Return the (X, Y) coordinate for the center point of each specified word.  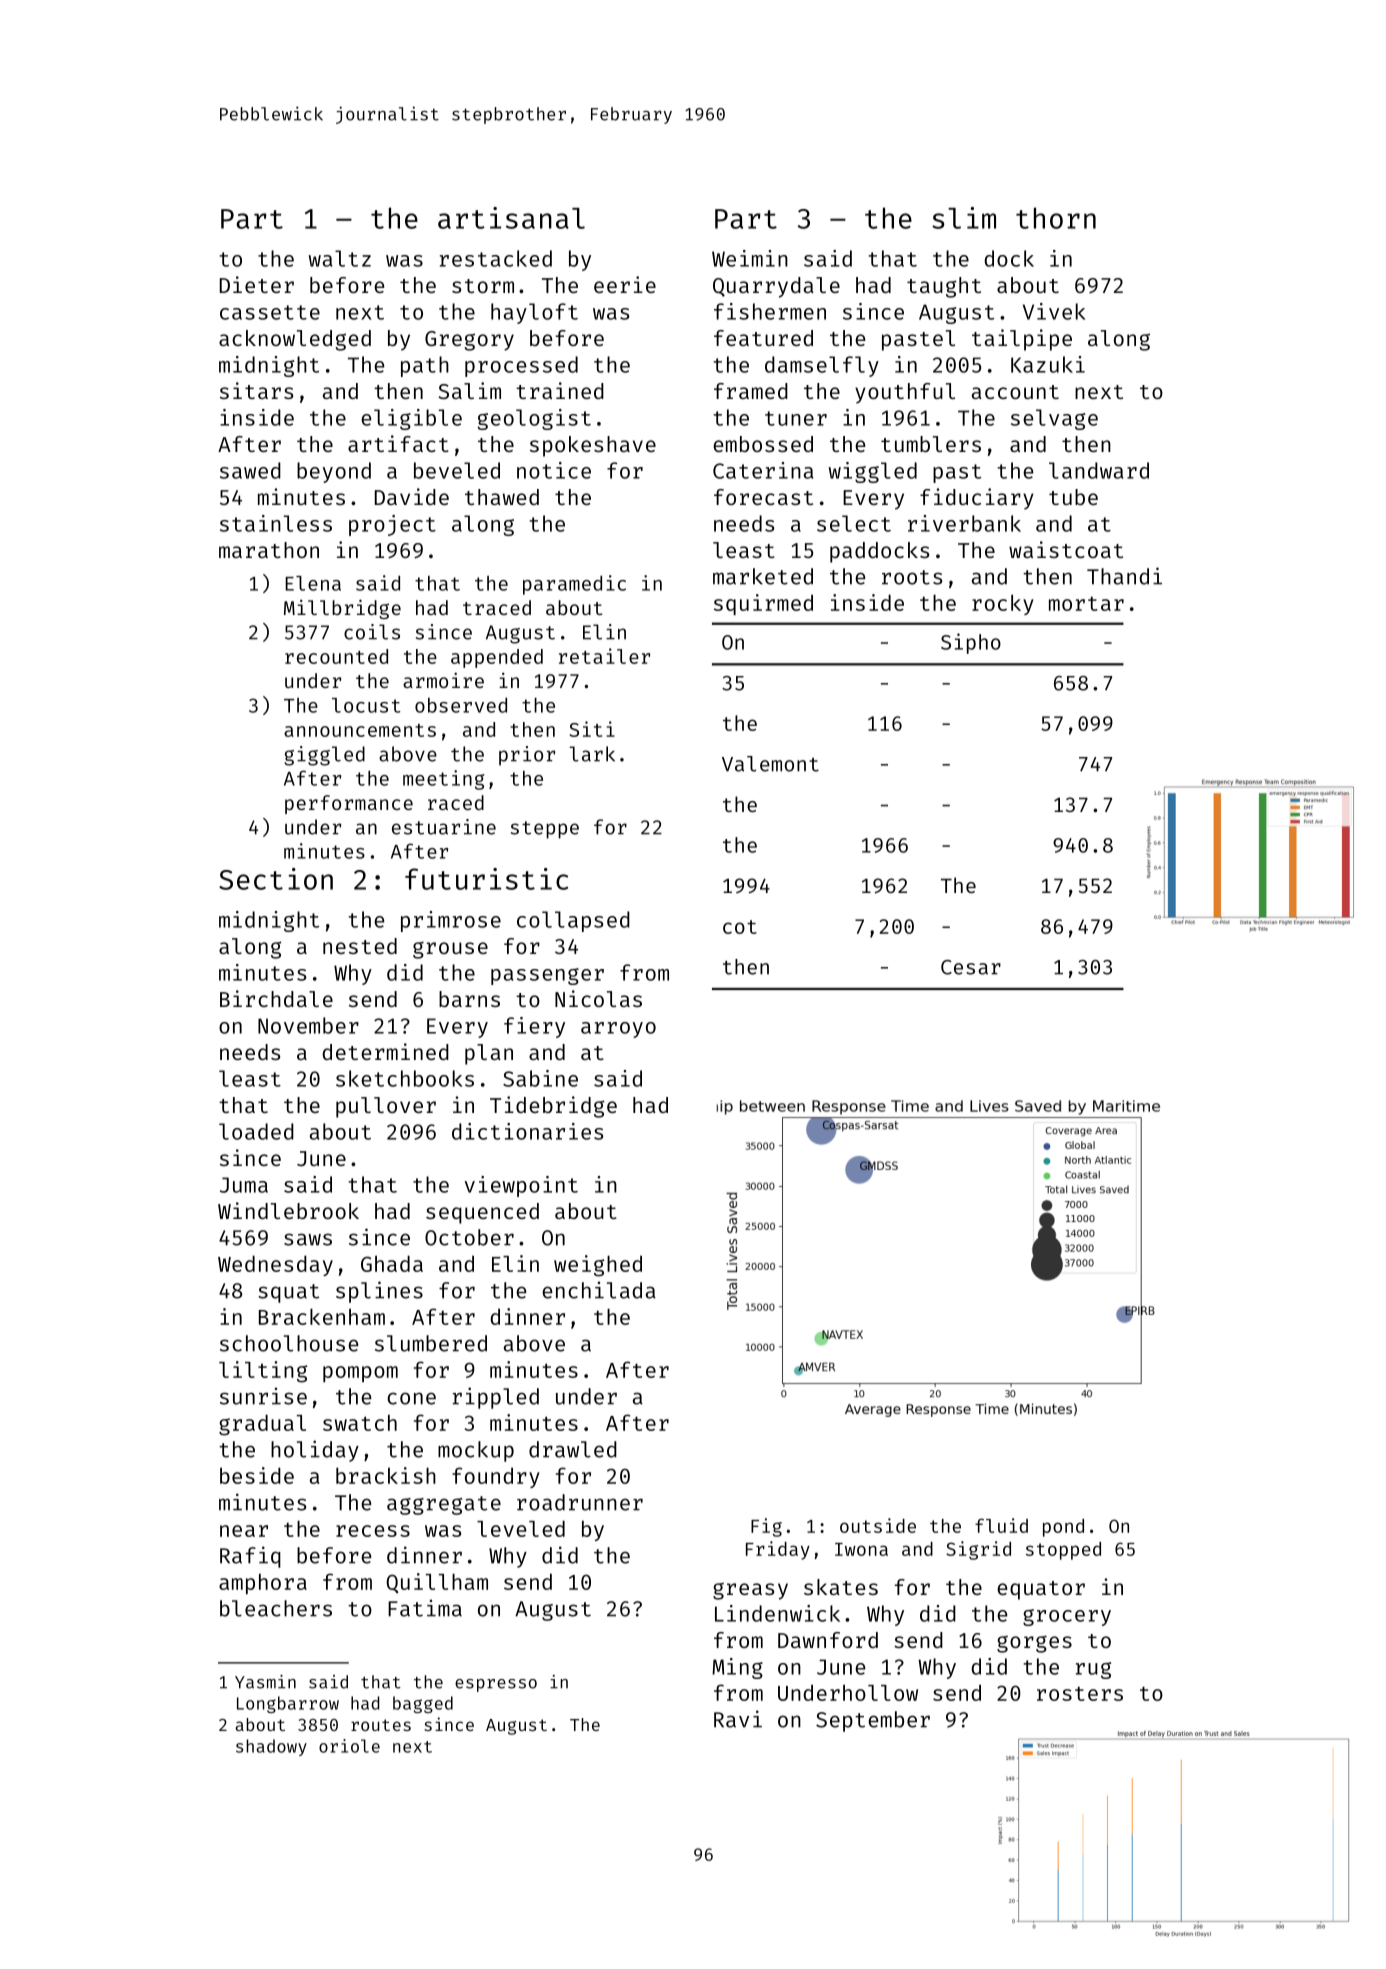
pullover (386, 1107)
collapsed (573, 921)
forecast (763, 497)
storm (483, 286)
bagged (423, 1704)
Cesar (971, 967)
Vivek (1054, 311)
